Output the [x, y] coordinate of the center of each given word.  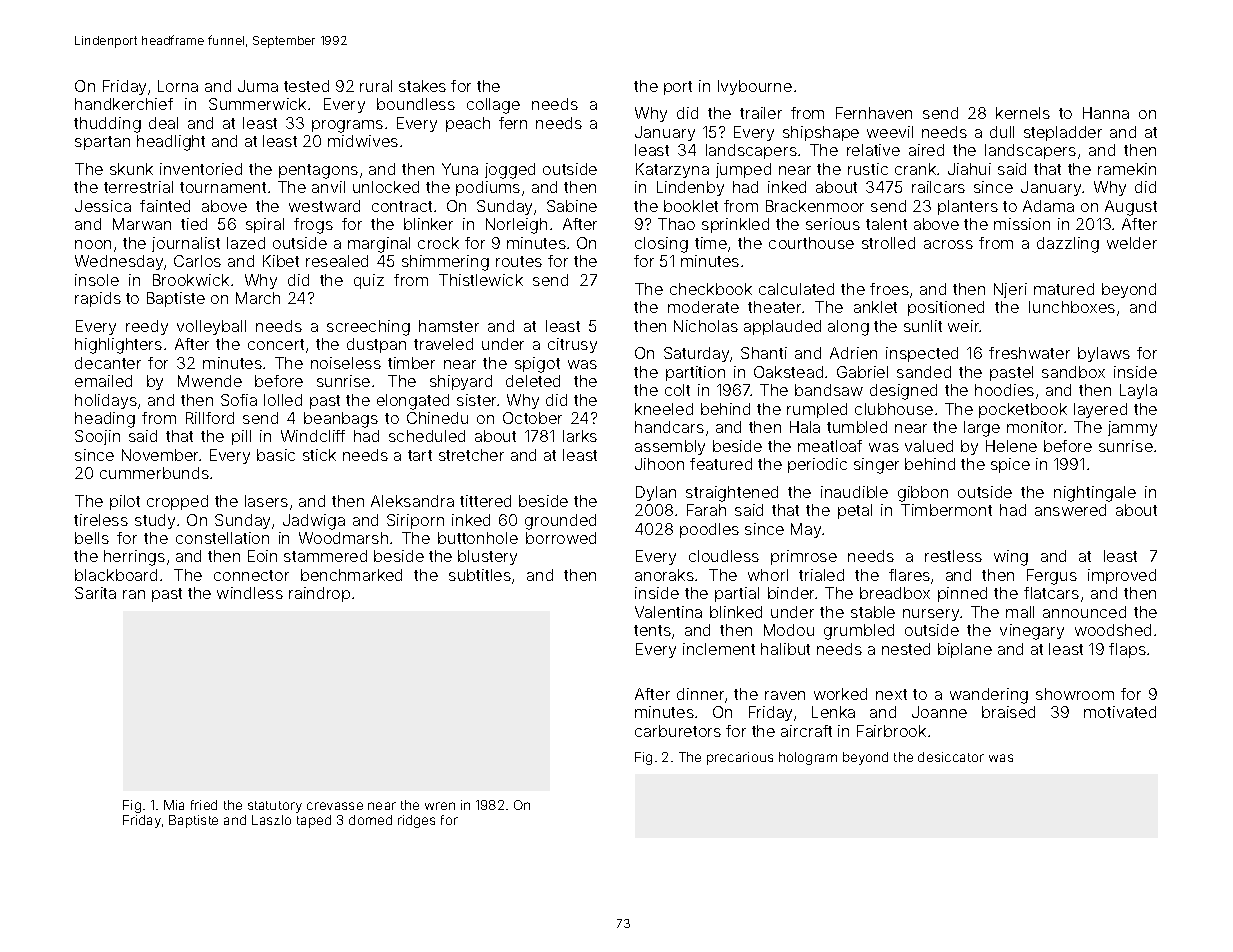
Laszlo [271, 820]
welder [1132, 243]
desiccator [951, 757]
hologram [808, 758]
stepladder [1063, 133]
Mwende [210, 381]
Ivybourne [755, 87]
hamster [449, 326]
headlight [171, 143]
